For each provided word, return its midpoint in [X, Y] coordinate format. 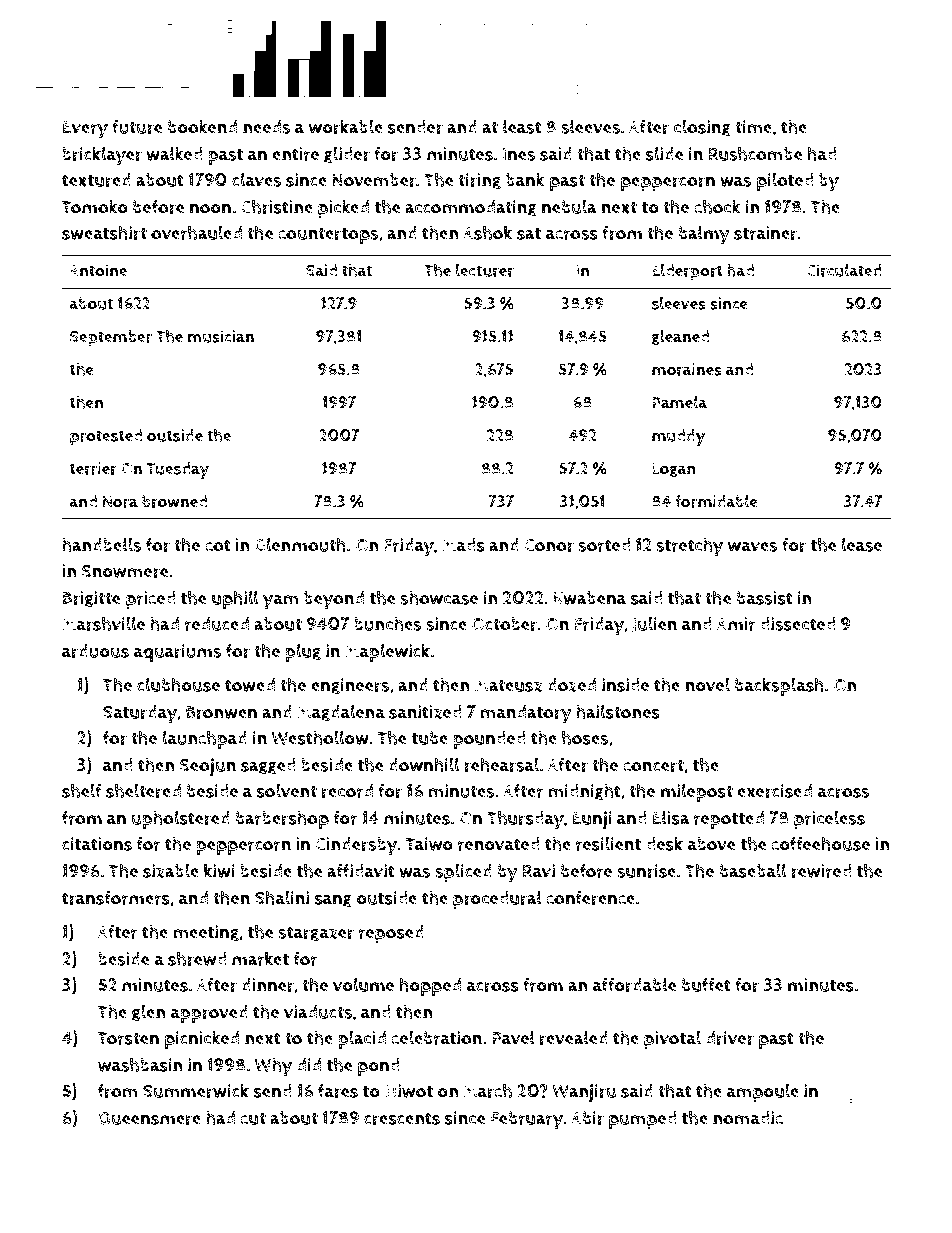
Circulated [844, 270]
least [522, 126]
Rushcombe [756, 153]
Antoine [98, 270]
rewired [821, 871]
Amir [736, 624]
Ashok [487, 232]
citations [97, 844]
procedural [497, 899]
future [137, 127]
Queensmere [149, 1118]
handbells [102, 544]
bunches [388, 623]
